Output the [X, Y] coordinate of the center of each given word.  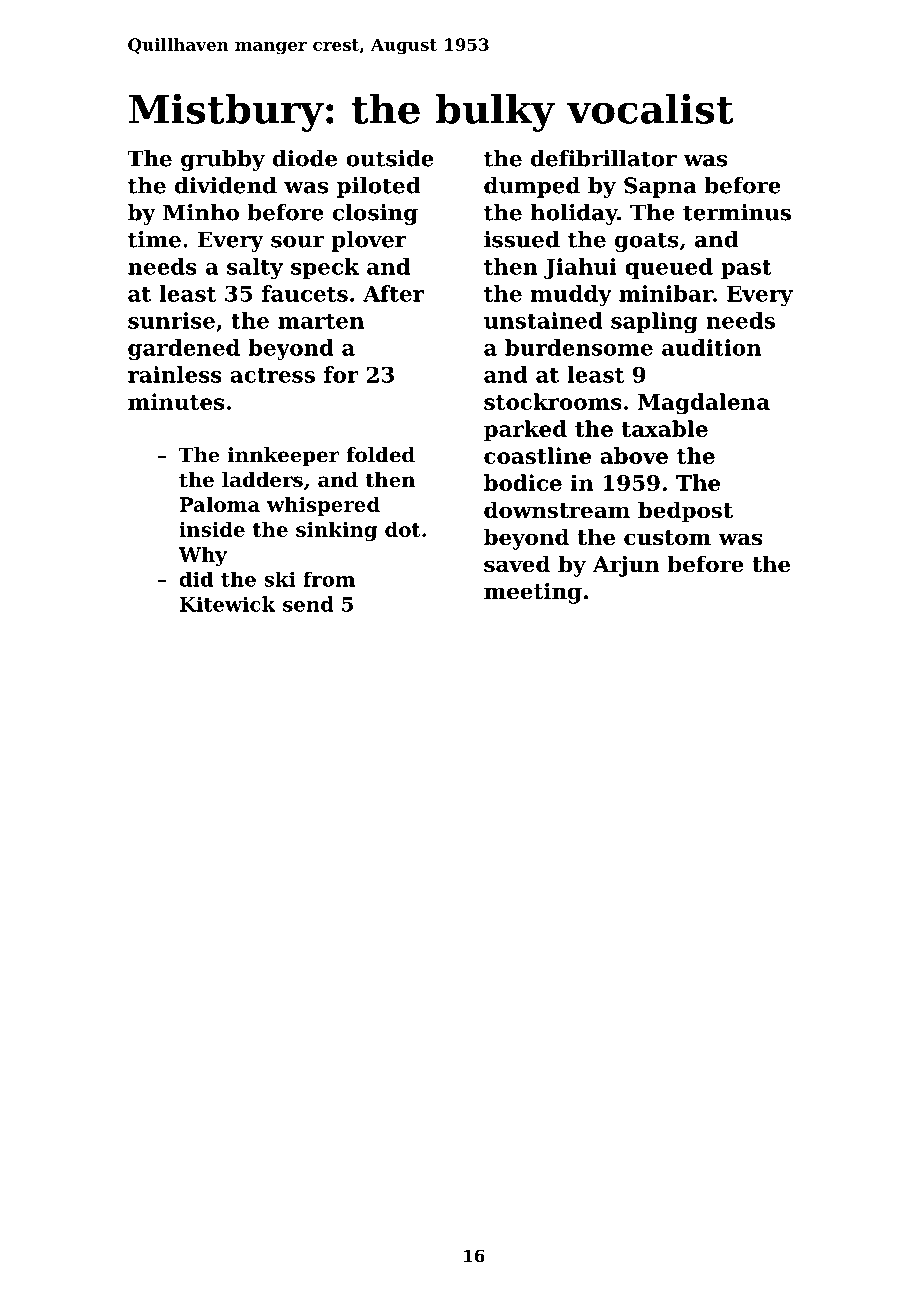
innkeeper [284, 456]
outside [390, 158]
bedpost [685, 512]
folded [380, 455]
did [196, 579]
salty [255, 268]
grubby [223, 160]
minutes [176, 401]
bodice [523, 482]
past [746, 269]
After [393, 293]
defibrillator [604, 158]
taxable [665, 428]
